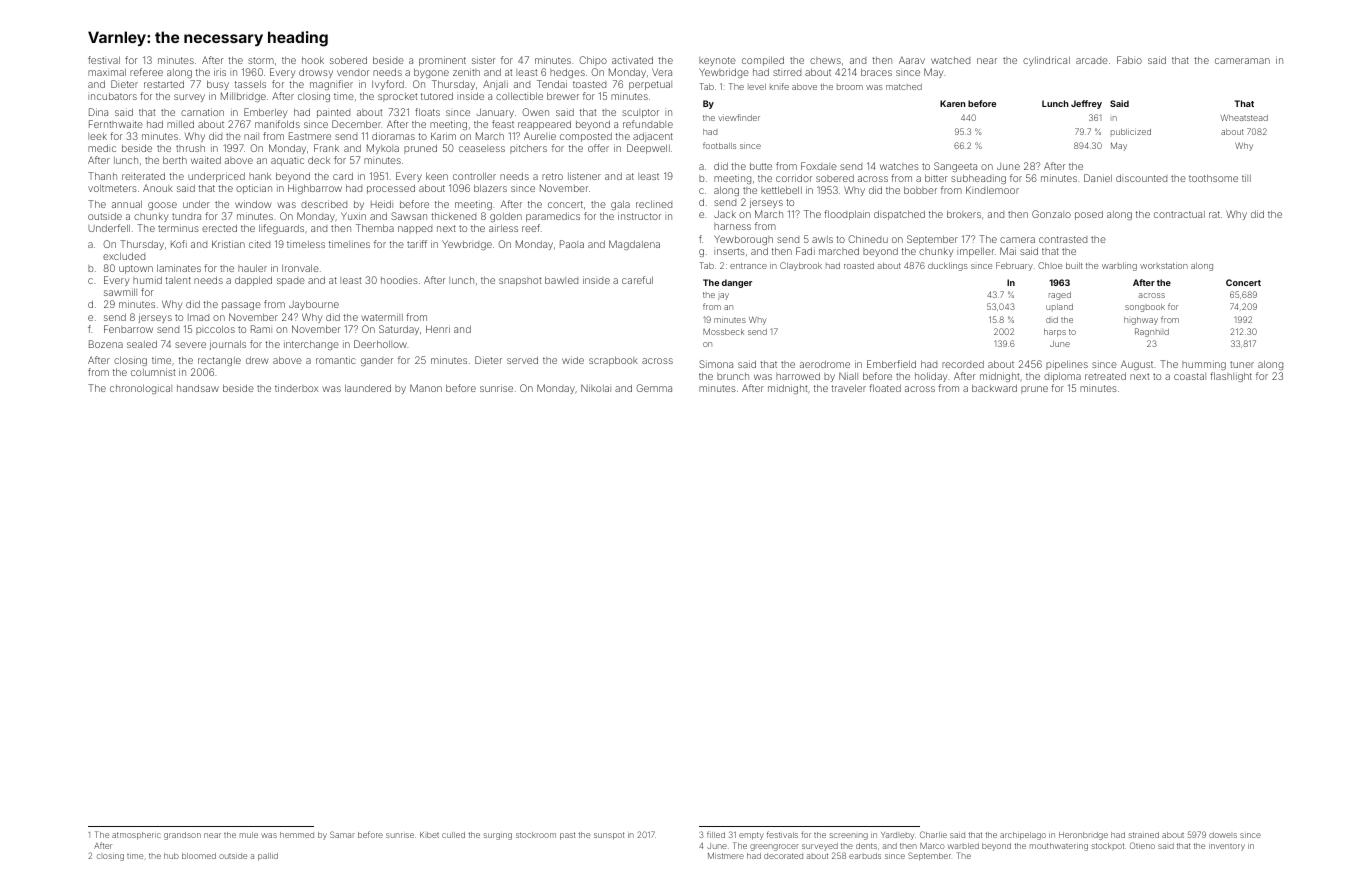  I want to click on chronological, so click(141, 389).
